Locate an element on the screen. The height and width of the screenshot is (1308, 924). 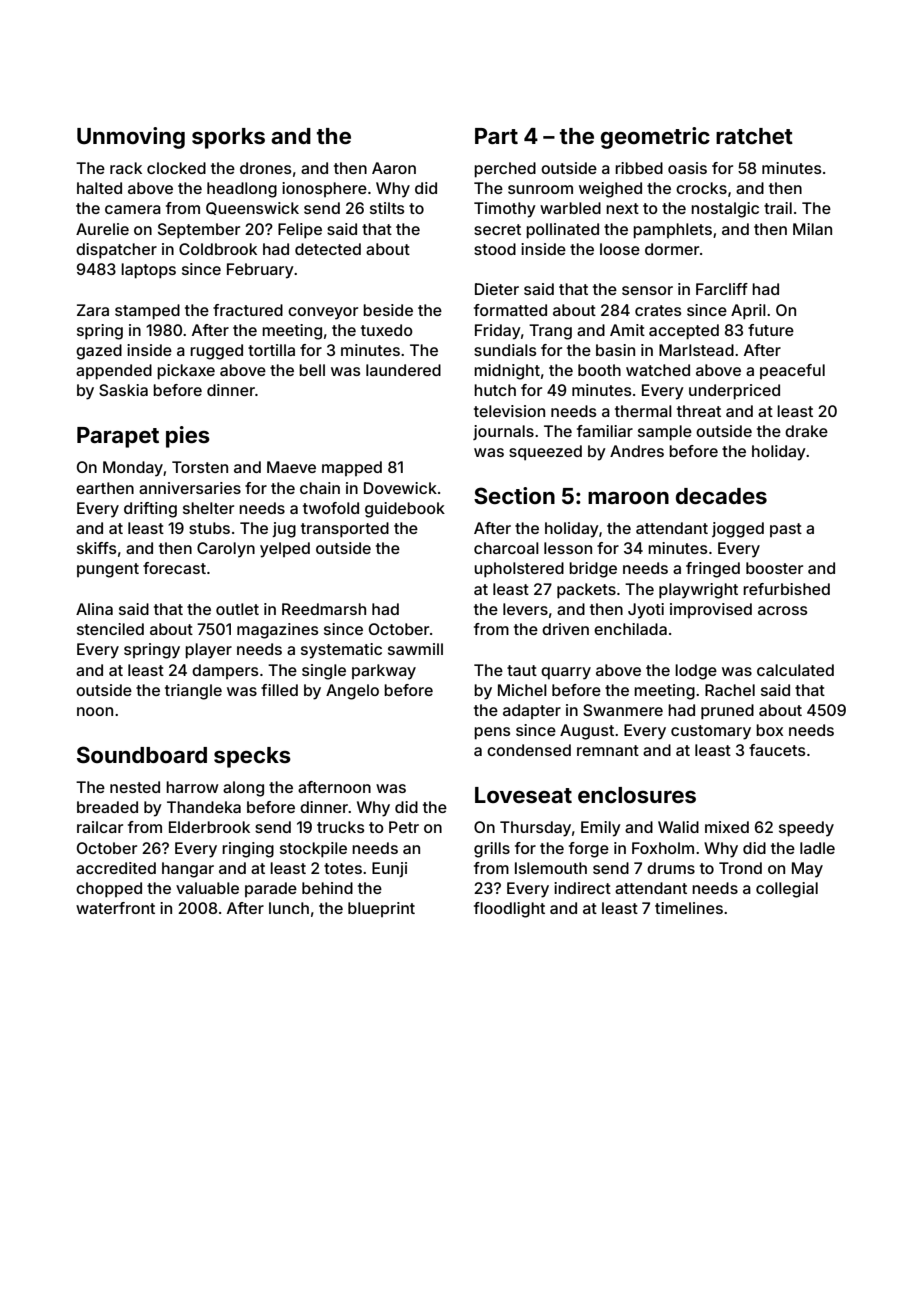
Swanmere is located at coordinates (623, 710).
